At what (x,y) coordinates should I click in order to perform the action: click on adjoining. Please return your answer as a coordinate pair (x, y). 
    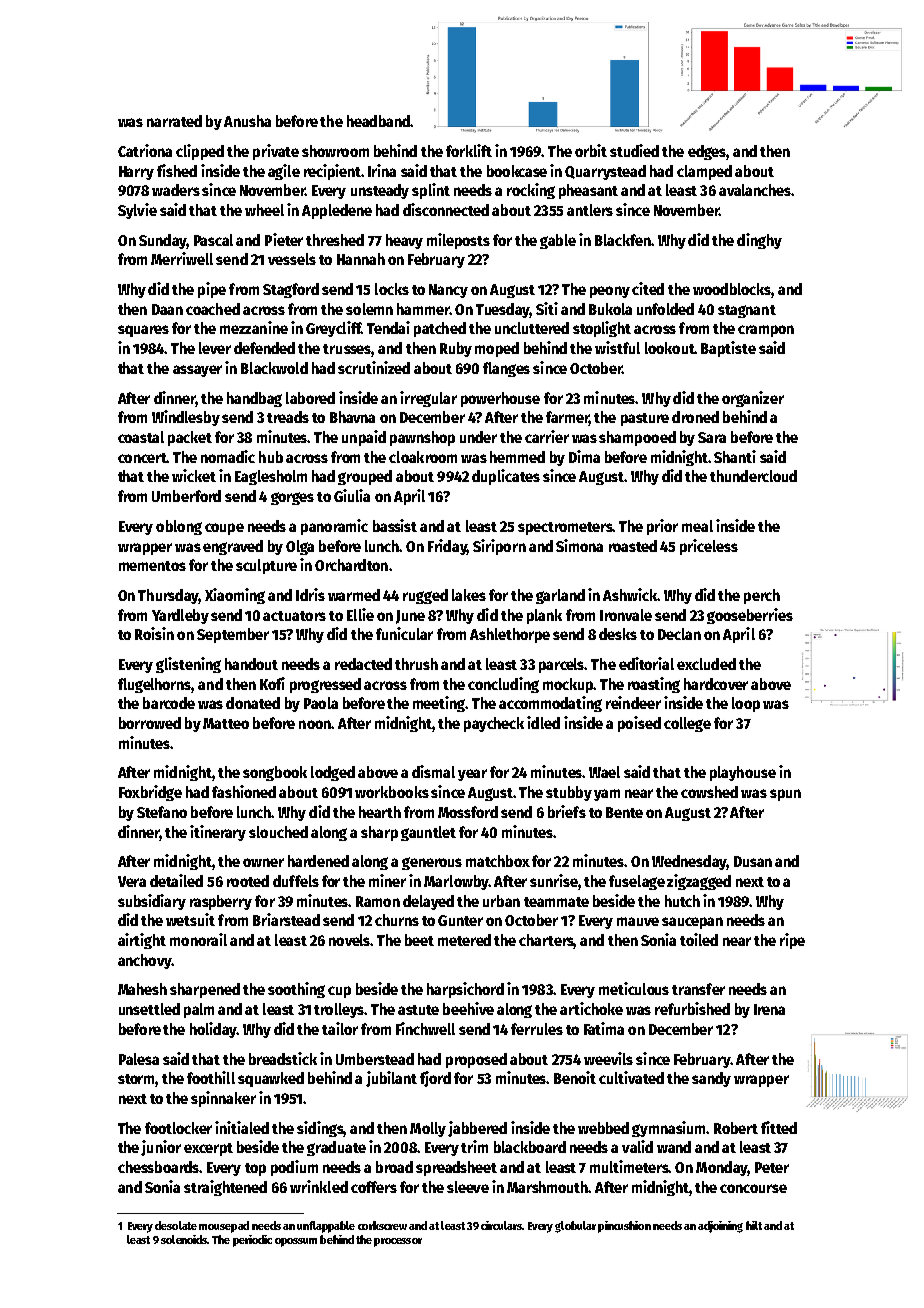
    Looking at the image, I should click on (720, 1227).
